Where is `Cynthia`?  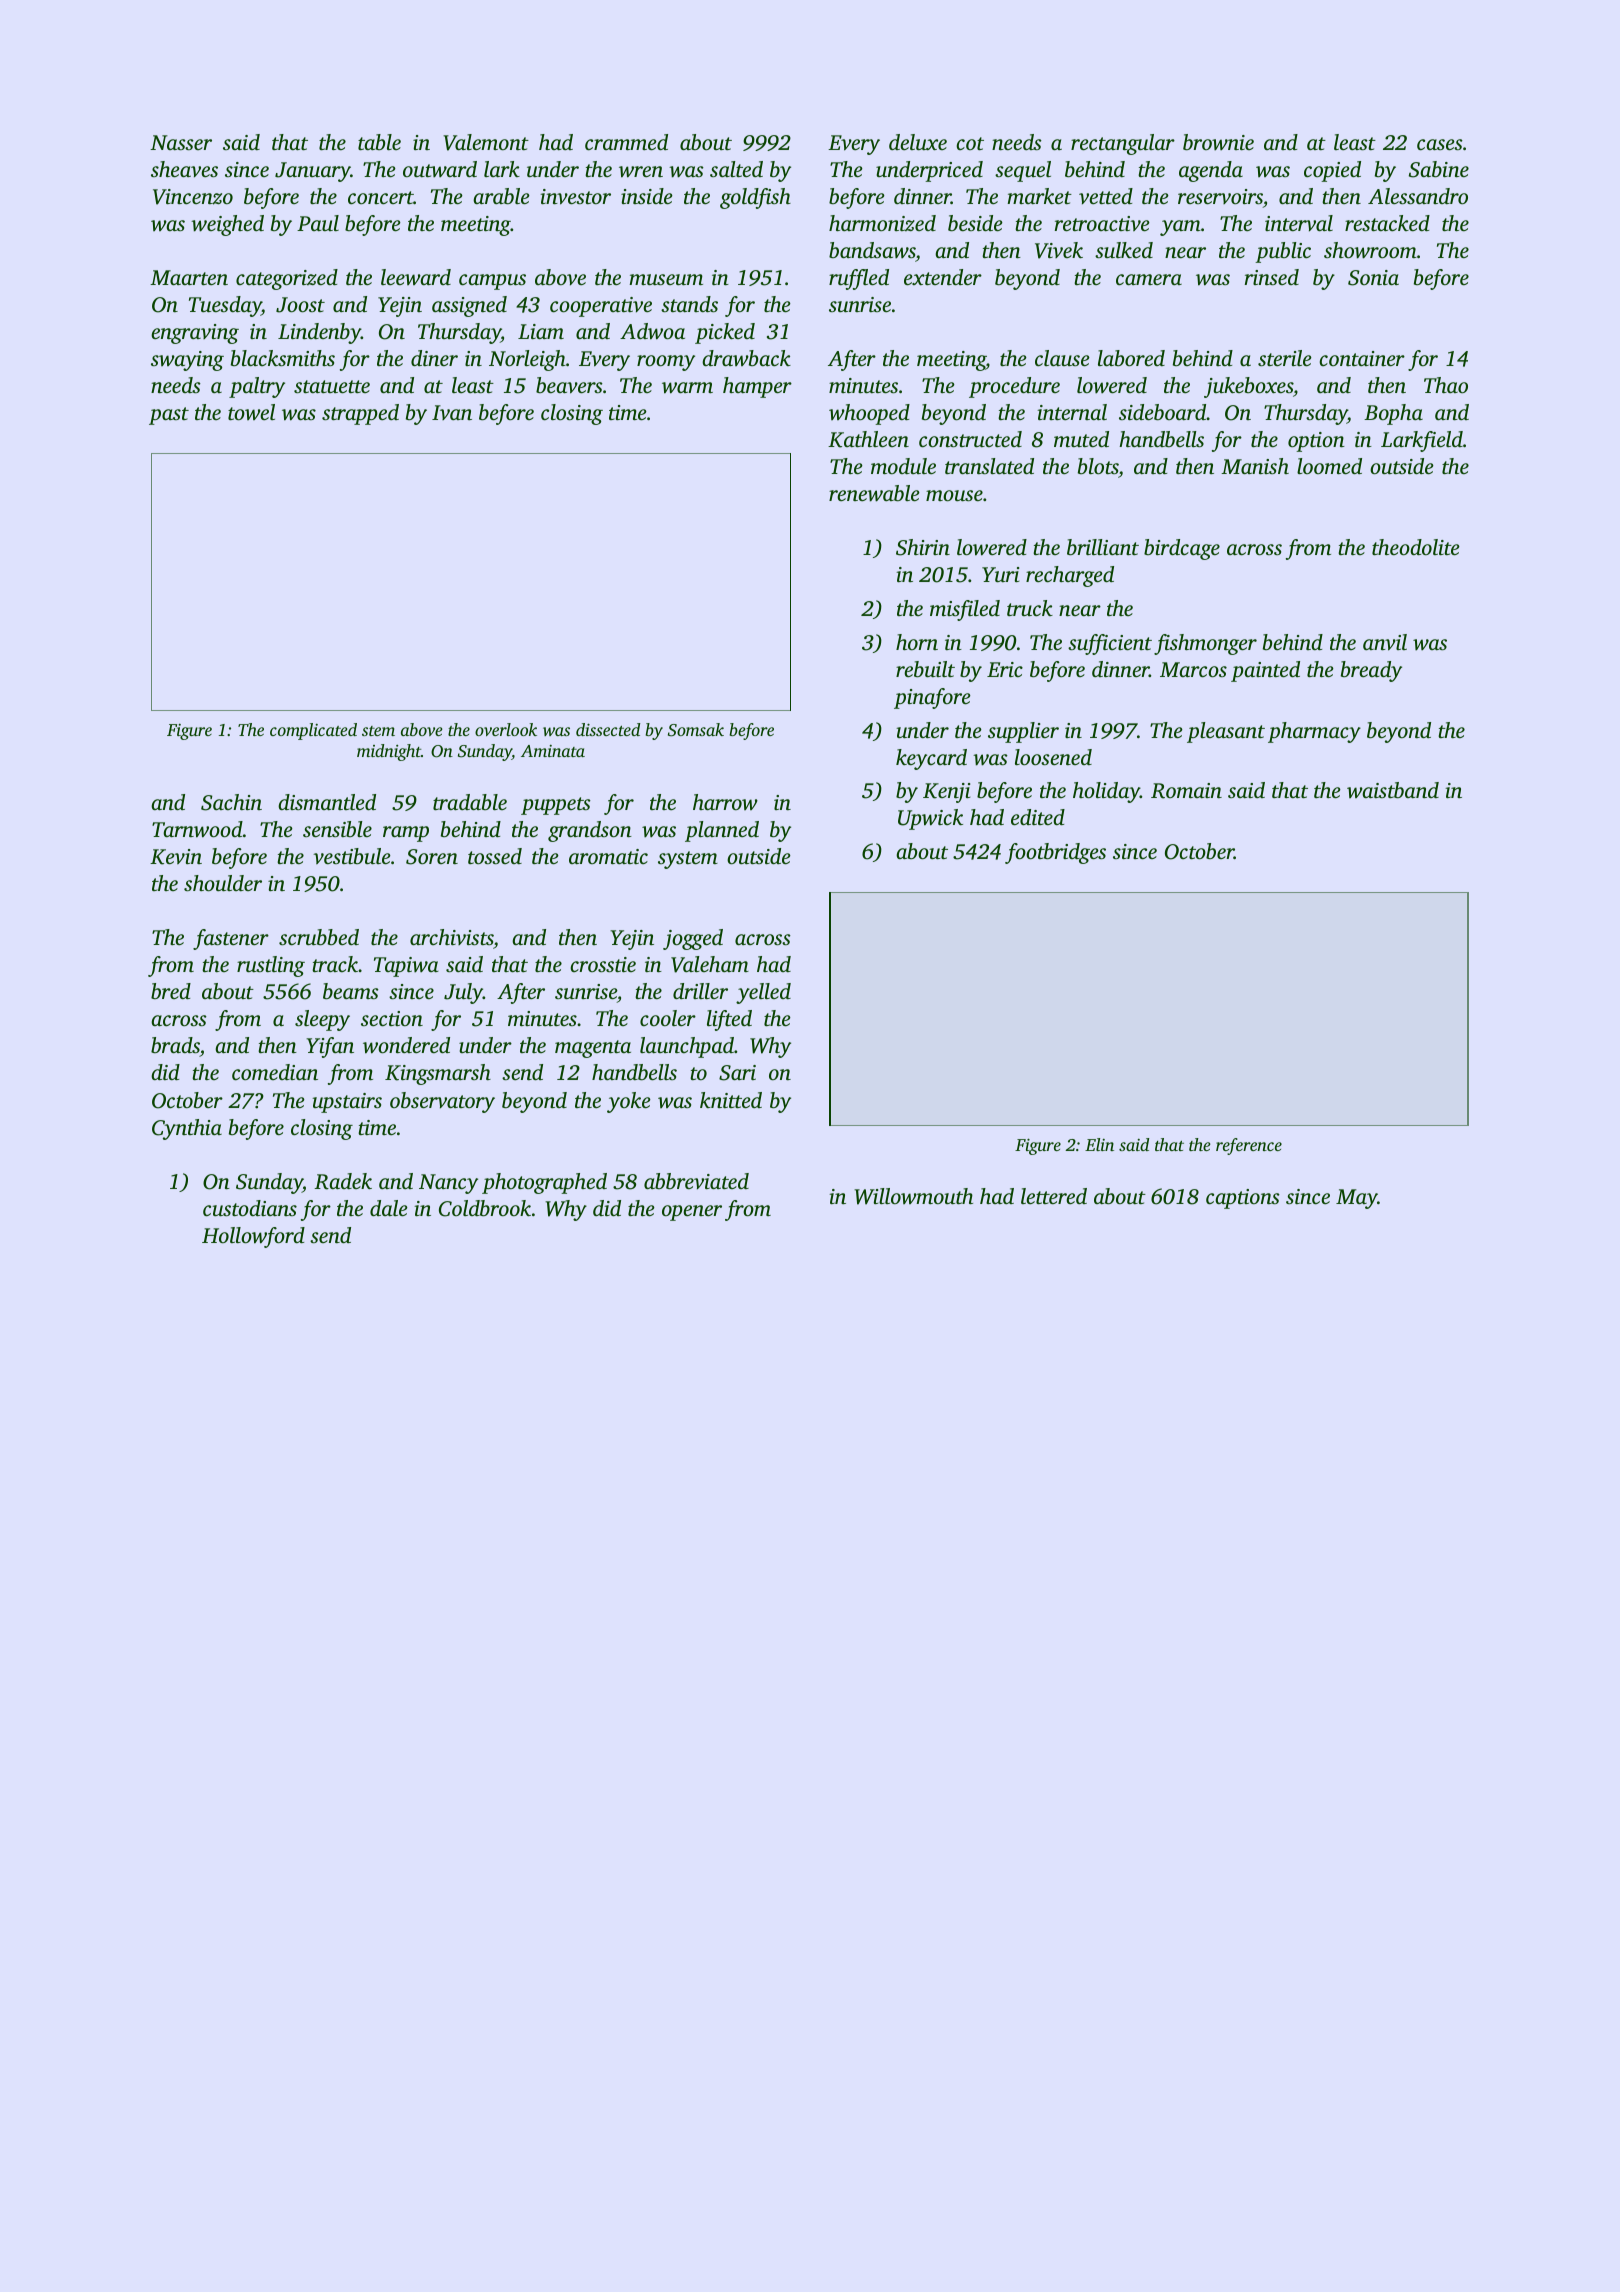
Cynthia is located at coordinates (187, 1129).
